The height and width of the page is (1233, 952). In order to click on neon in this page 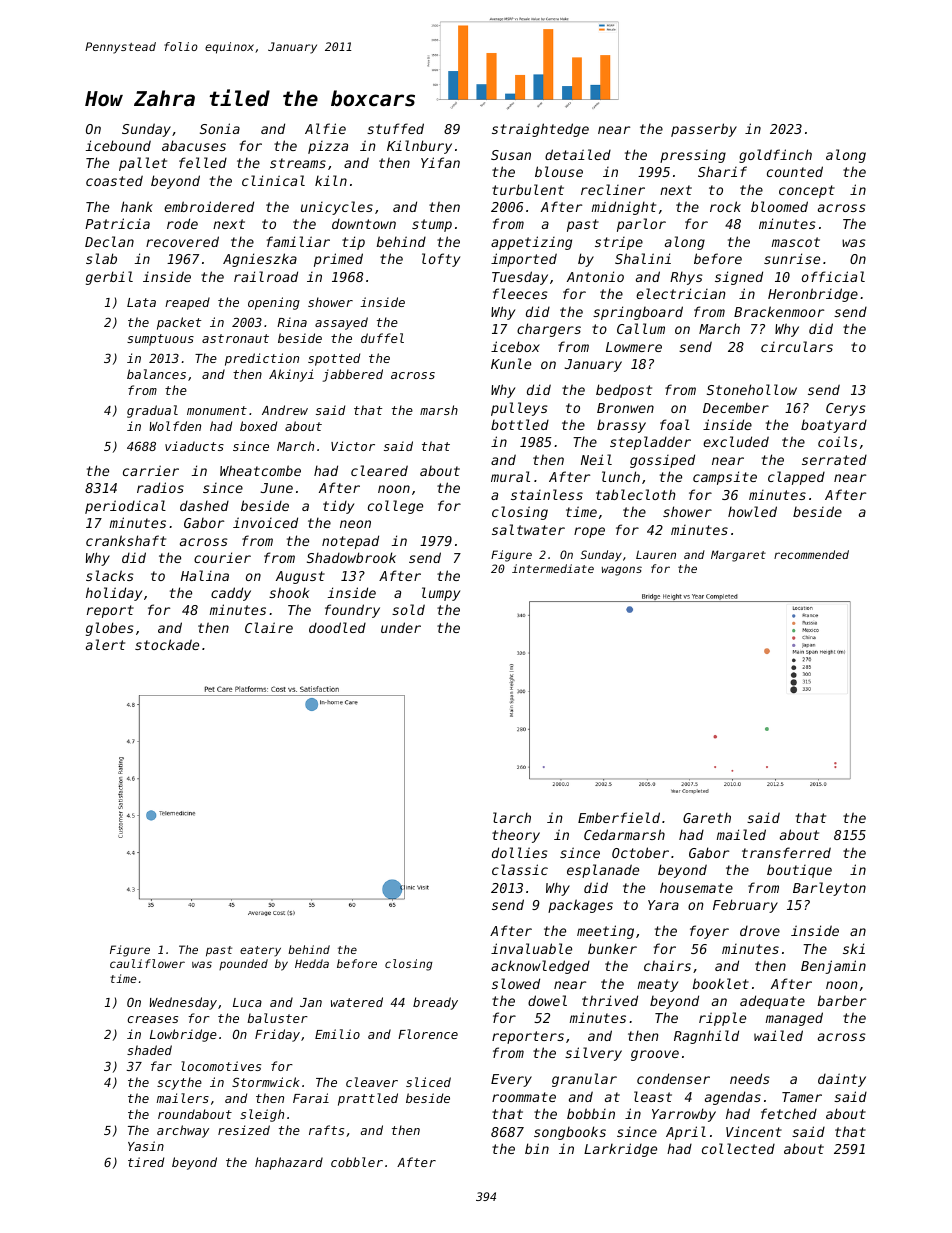, I will do `click(355, 524)`.
